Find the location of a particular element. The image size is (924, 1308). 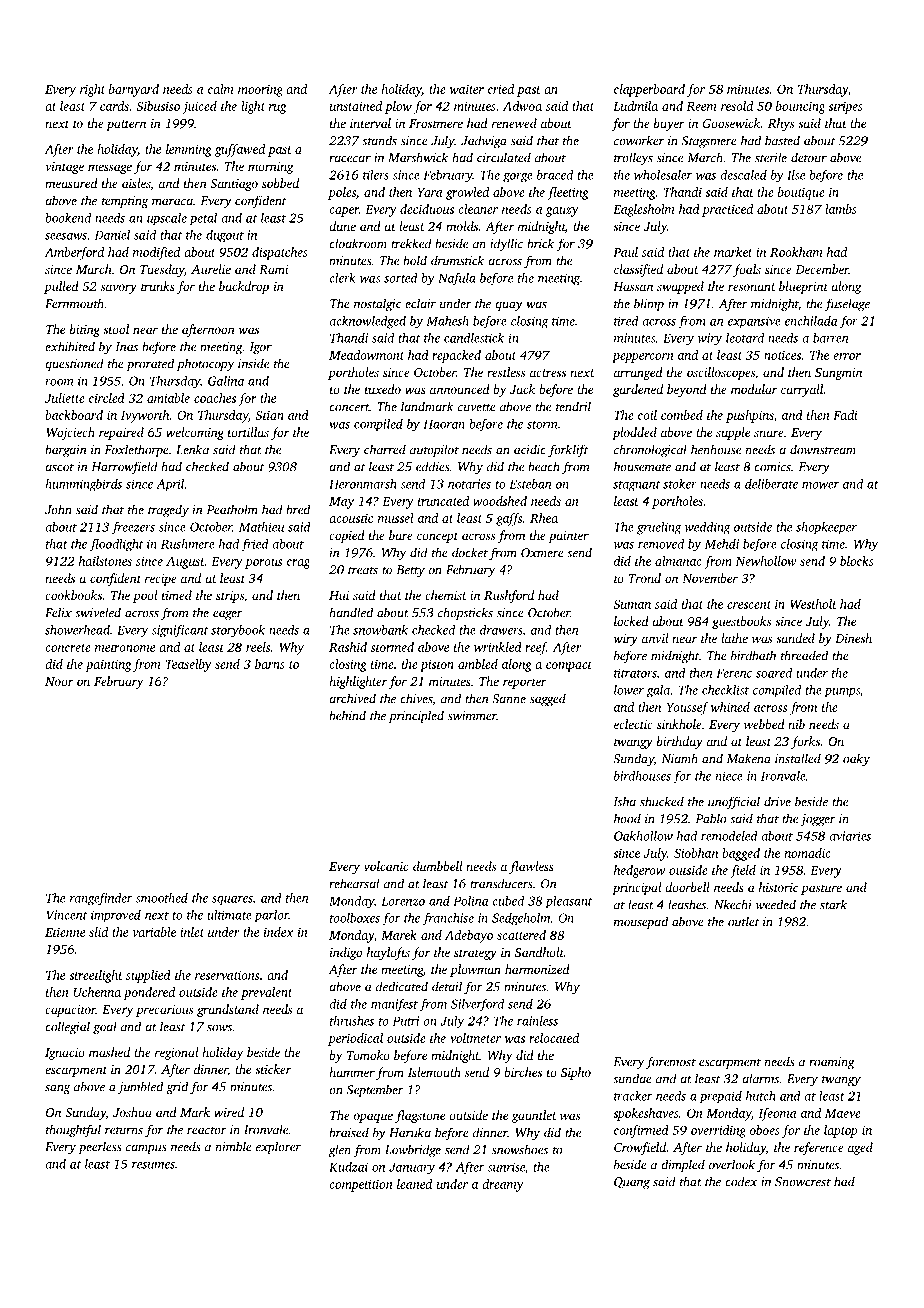

Noor is located at coordinates (59, 681).
